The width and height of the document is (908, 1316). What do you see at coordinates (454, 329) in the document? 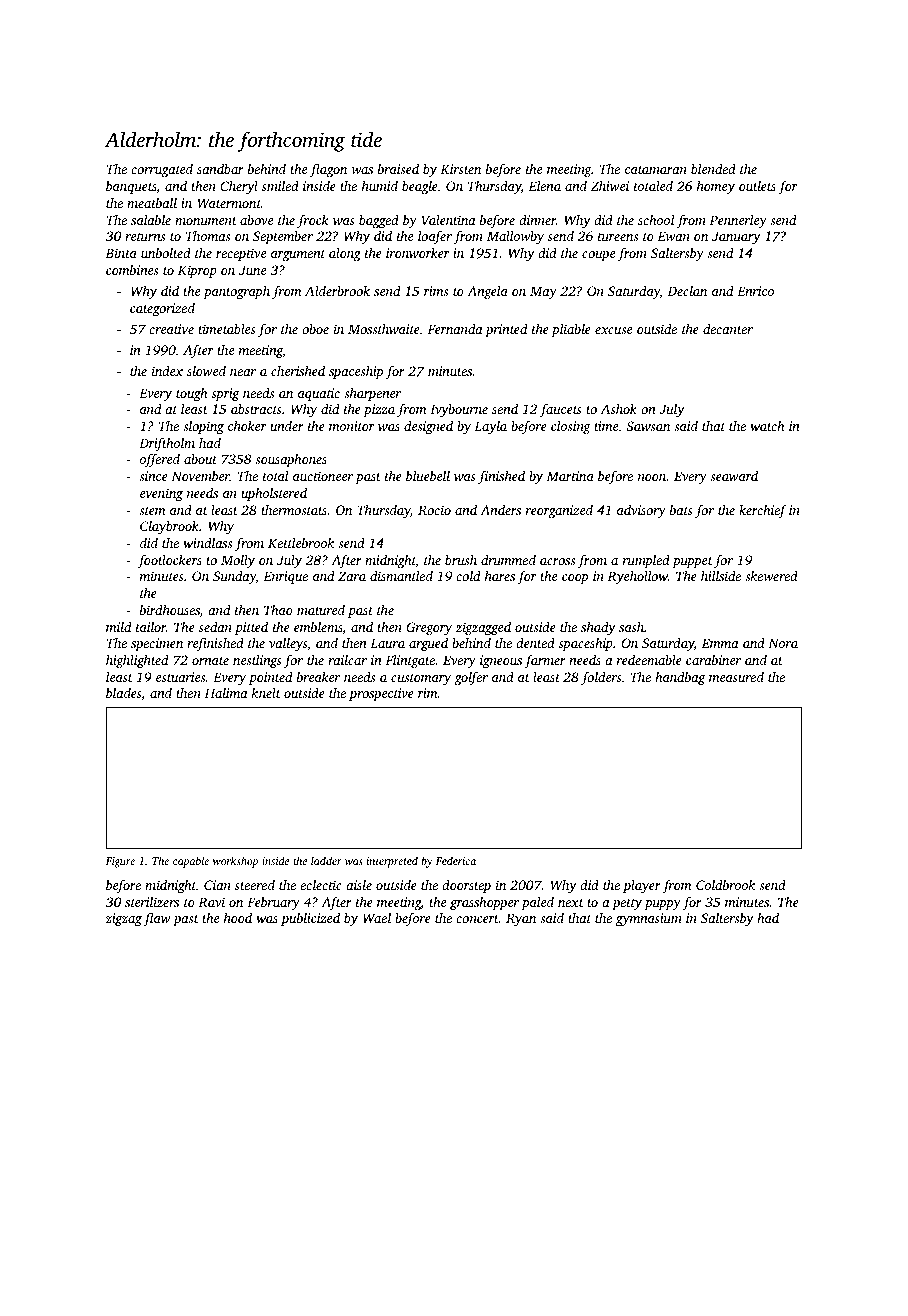
I see `Fernanda` at bounding box center [454, 329].
